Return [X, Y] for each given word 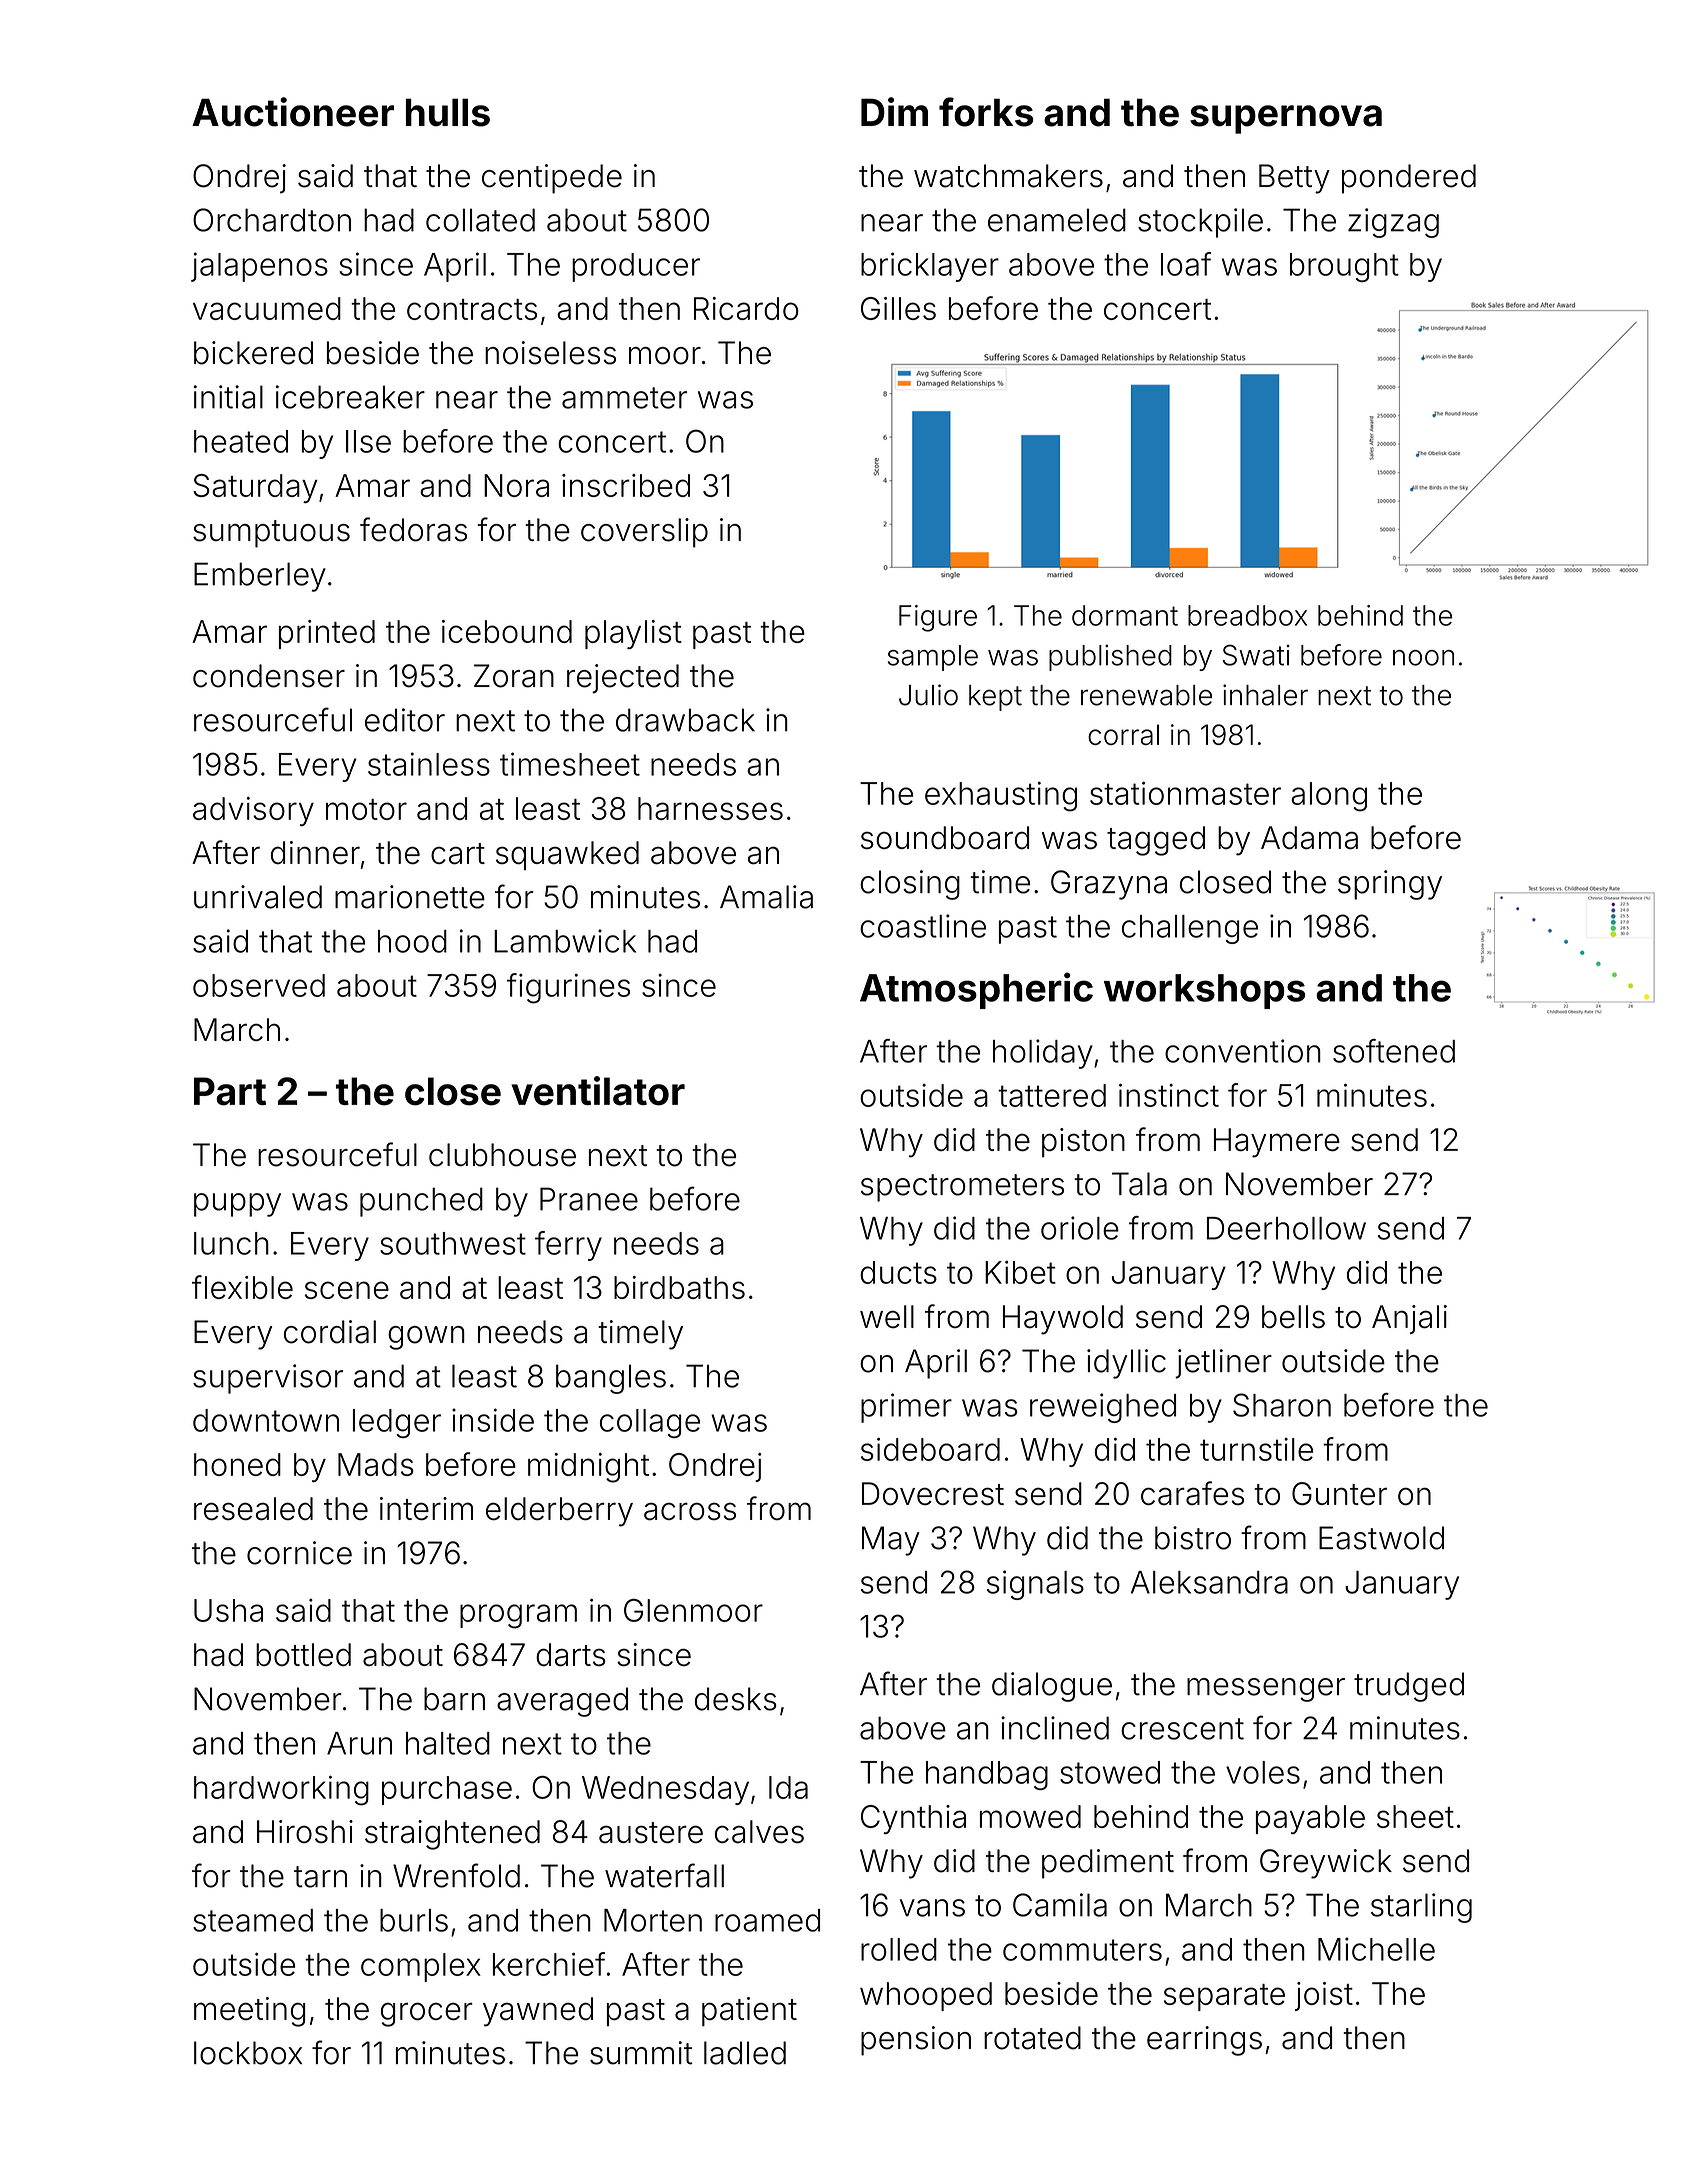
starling [1421, 1908]
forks [986, 112]
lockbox [248, 2053]
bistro [1193, 1538]
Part [230, 1091]
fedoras [413, 529]
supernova [1286, 119]
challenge [1190, 929]
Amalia [766, 897]
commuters [1082, 1950]
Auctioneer [293, 112]
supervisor [268, 1379]
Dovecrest [933, 1493]
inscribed [626, 485]
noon [1423, 658]
